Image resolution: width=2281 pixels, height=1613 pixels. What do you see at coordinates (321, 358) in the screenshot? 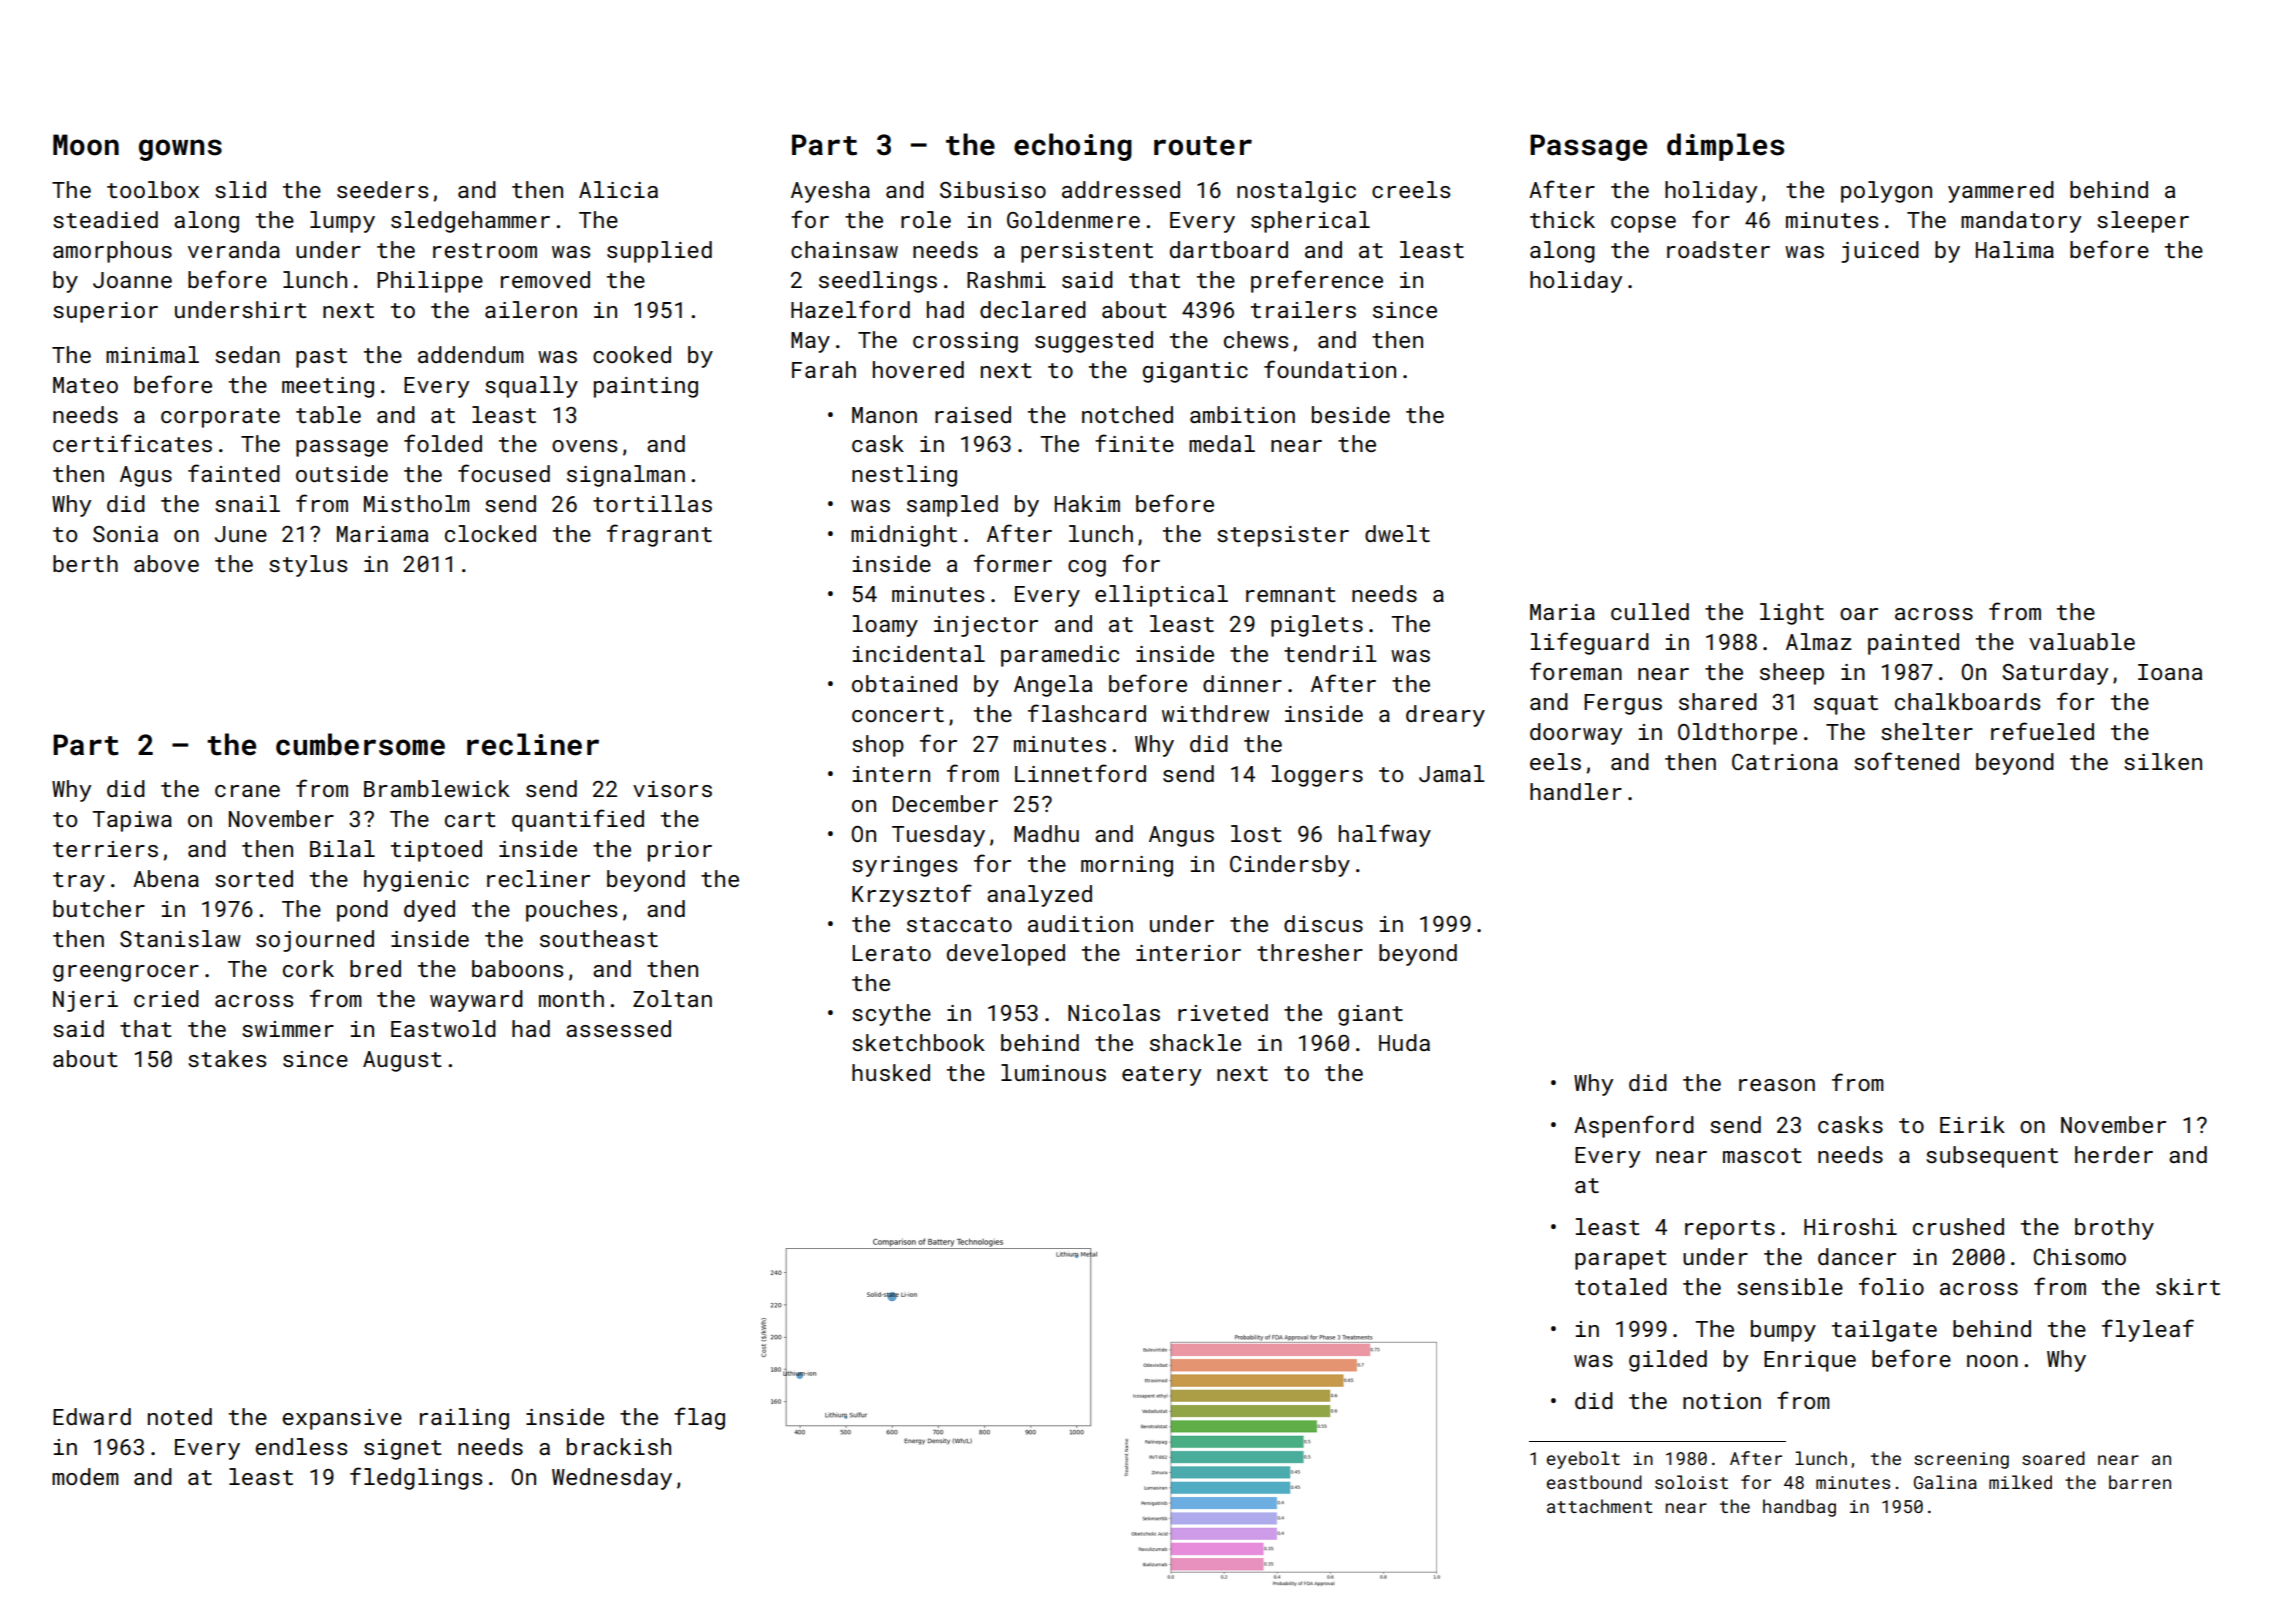
I see `past` at bounding box center [321, 358].
